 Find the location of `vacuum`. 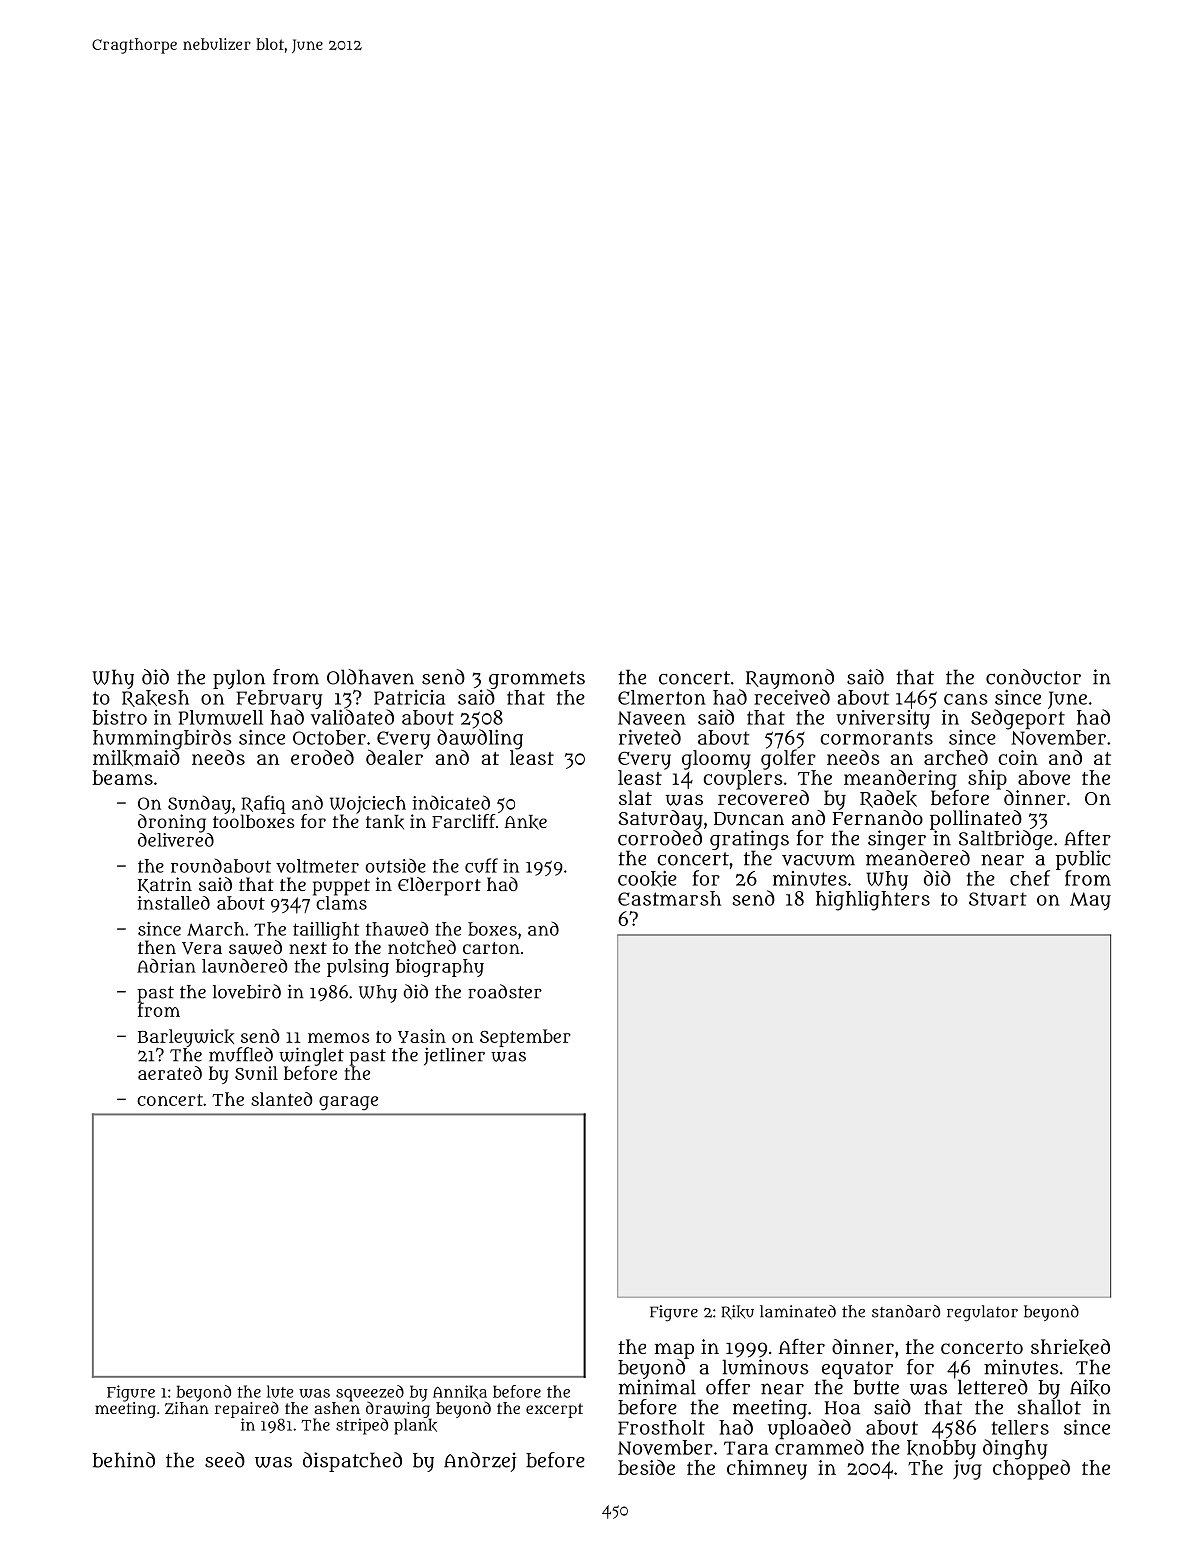

vacuum is located at coordinates (818, 860).
